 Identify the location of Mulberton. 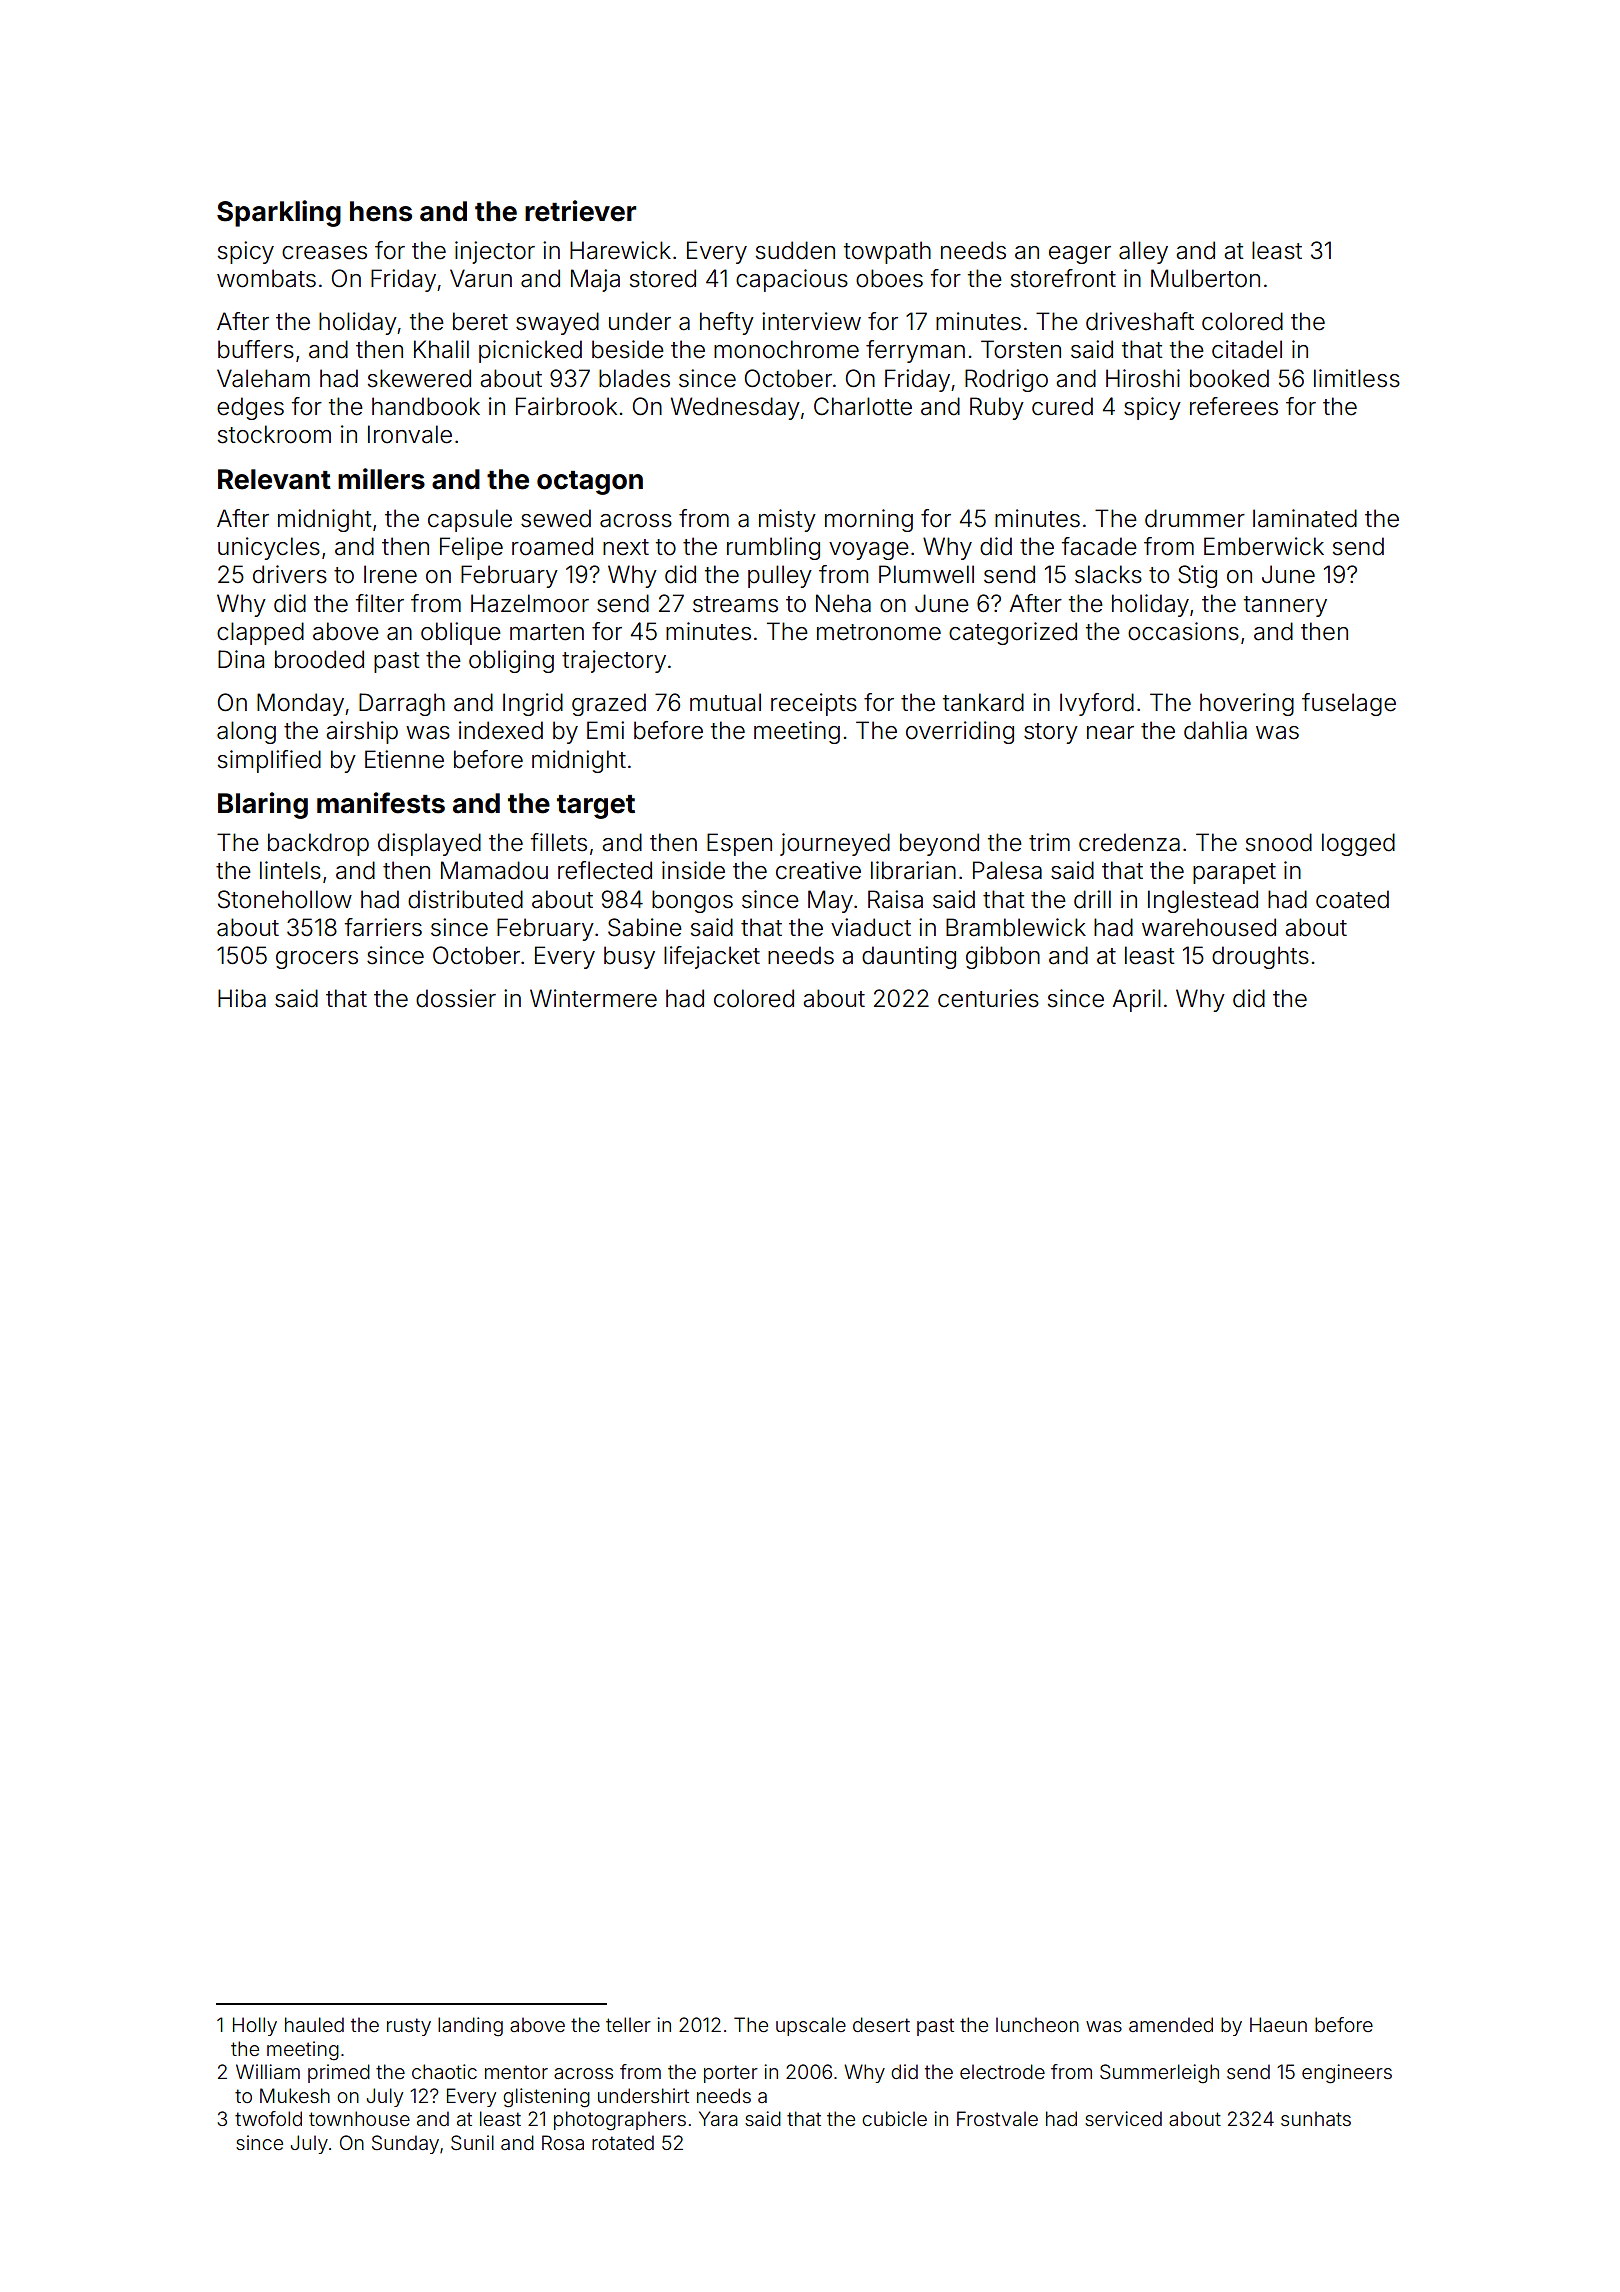
(1205, 278).
